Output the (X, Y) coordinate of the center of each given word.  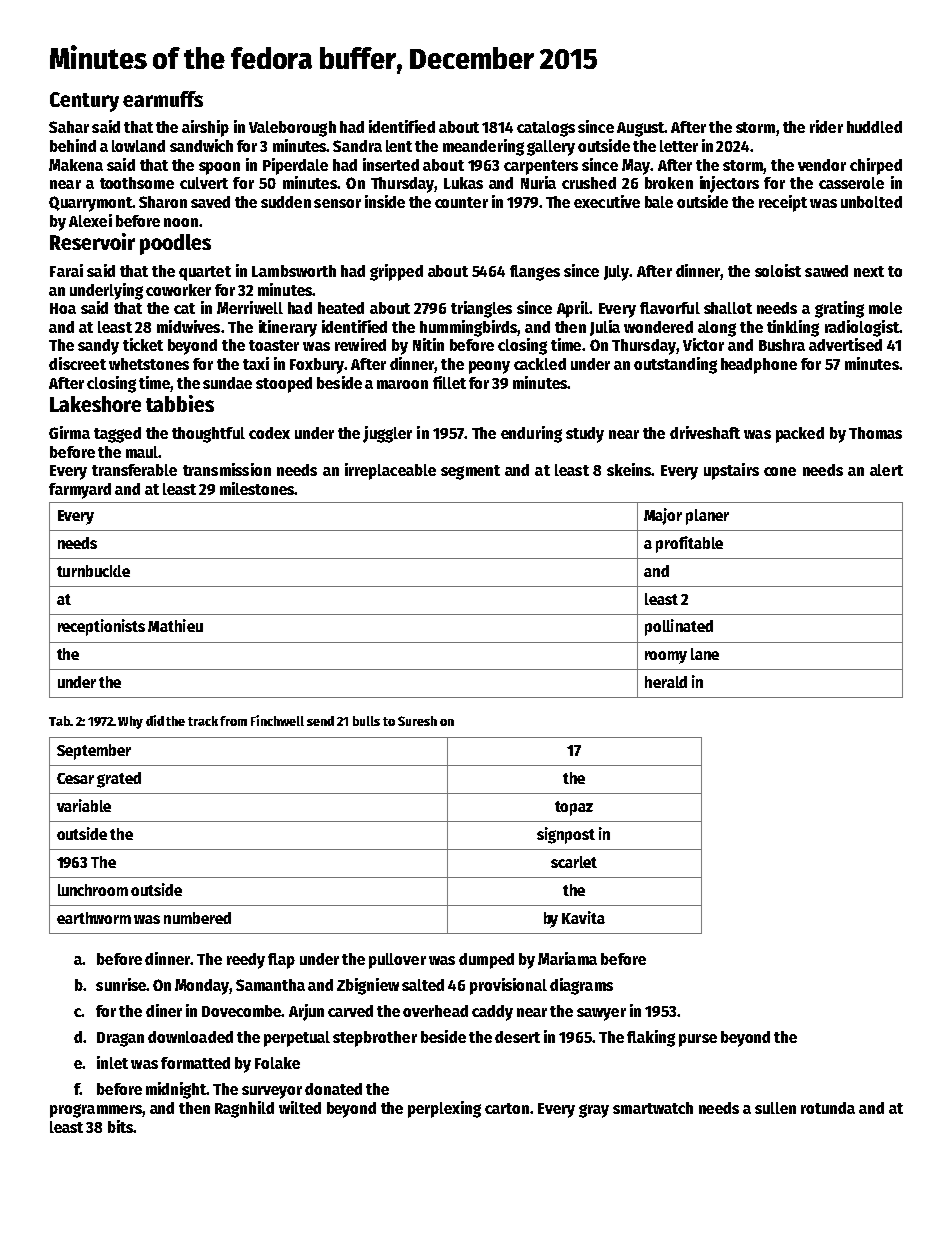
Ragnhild (244, 1109)
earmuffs (163, 99)
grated (119, 780)
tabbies (180, 403)
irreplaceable (390, 471)
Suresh (417, 721)
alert (886, 470)
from (233, 721)
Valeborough (292, 129)
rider (826, 126)
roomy (666, 657)
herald (666, 682)
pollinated (679, 627)
